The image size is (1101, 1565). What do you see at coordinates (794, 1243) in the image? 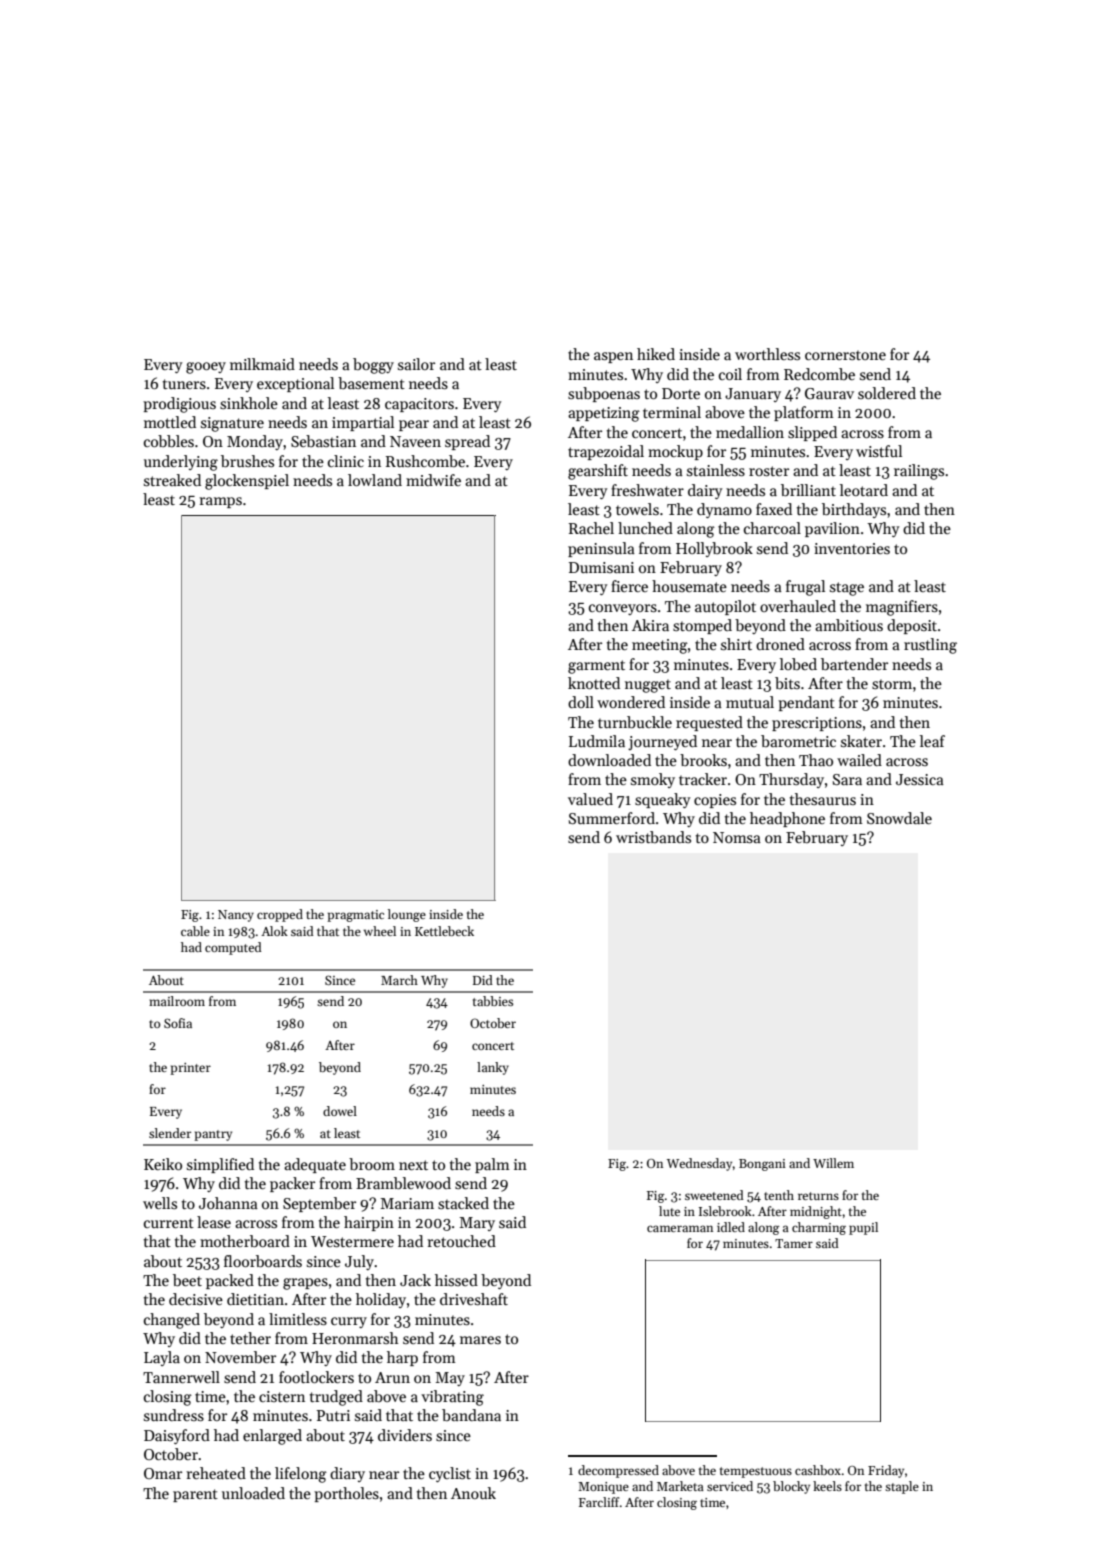
I see `Tamer` at bounding box center [794, 1243].
